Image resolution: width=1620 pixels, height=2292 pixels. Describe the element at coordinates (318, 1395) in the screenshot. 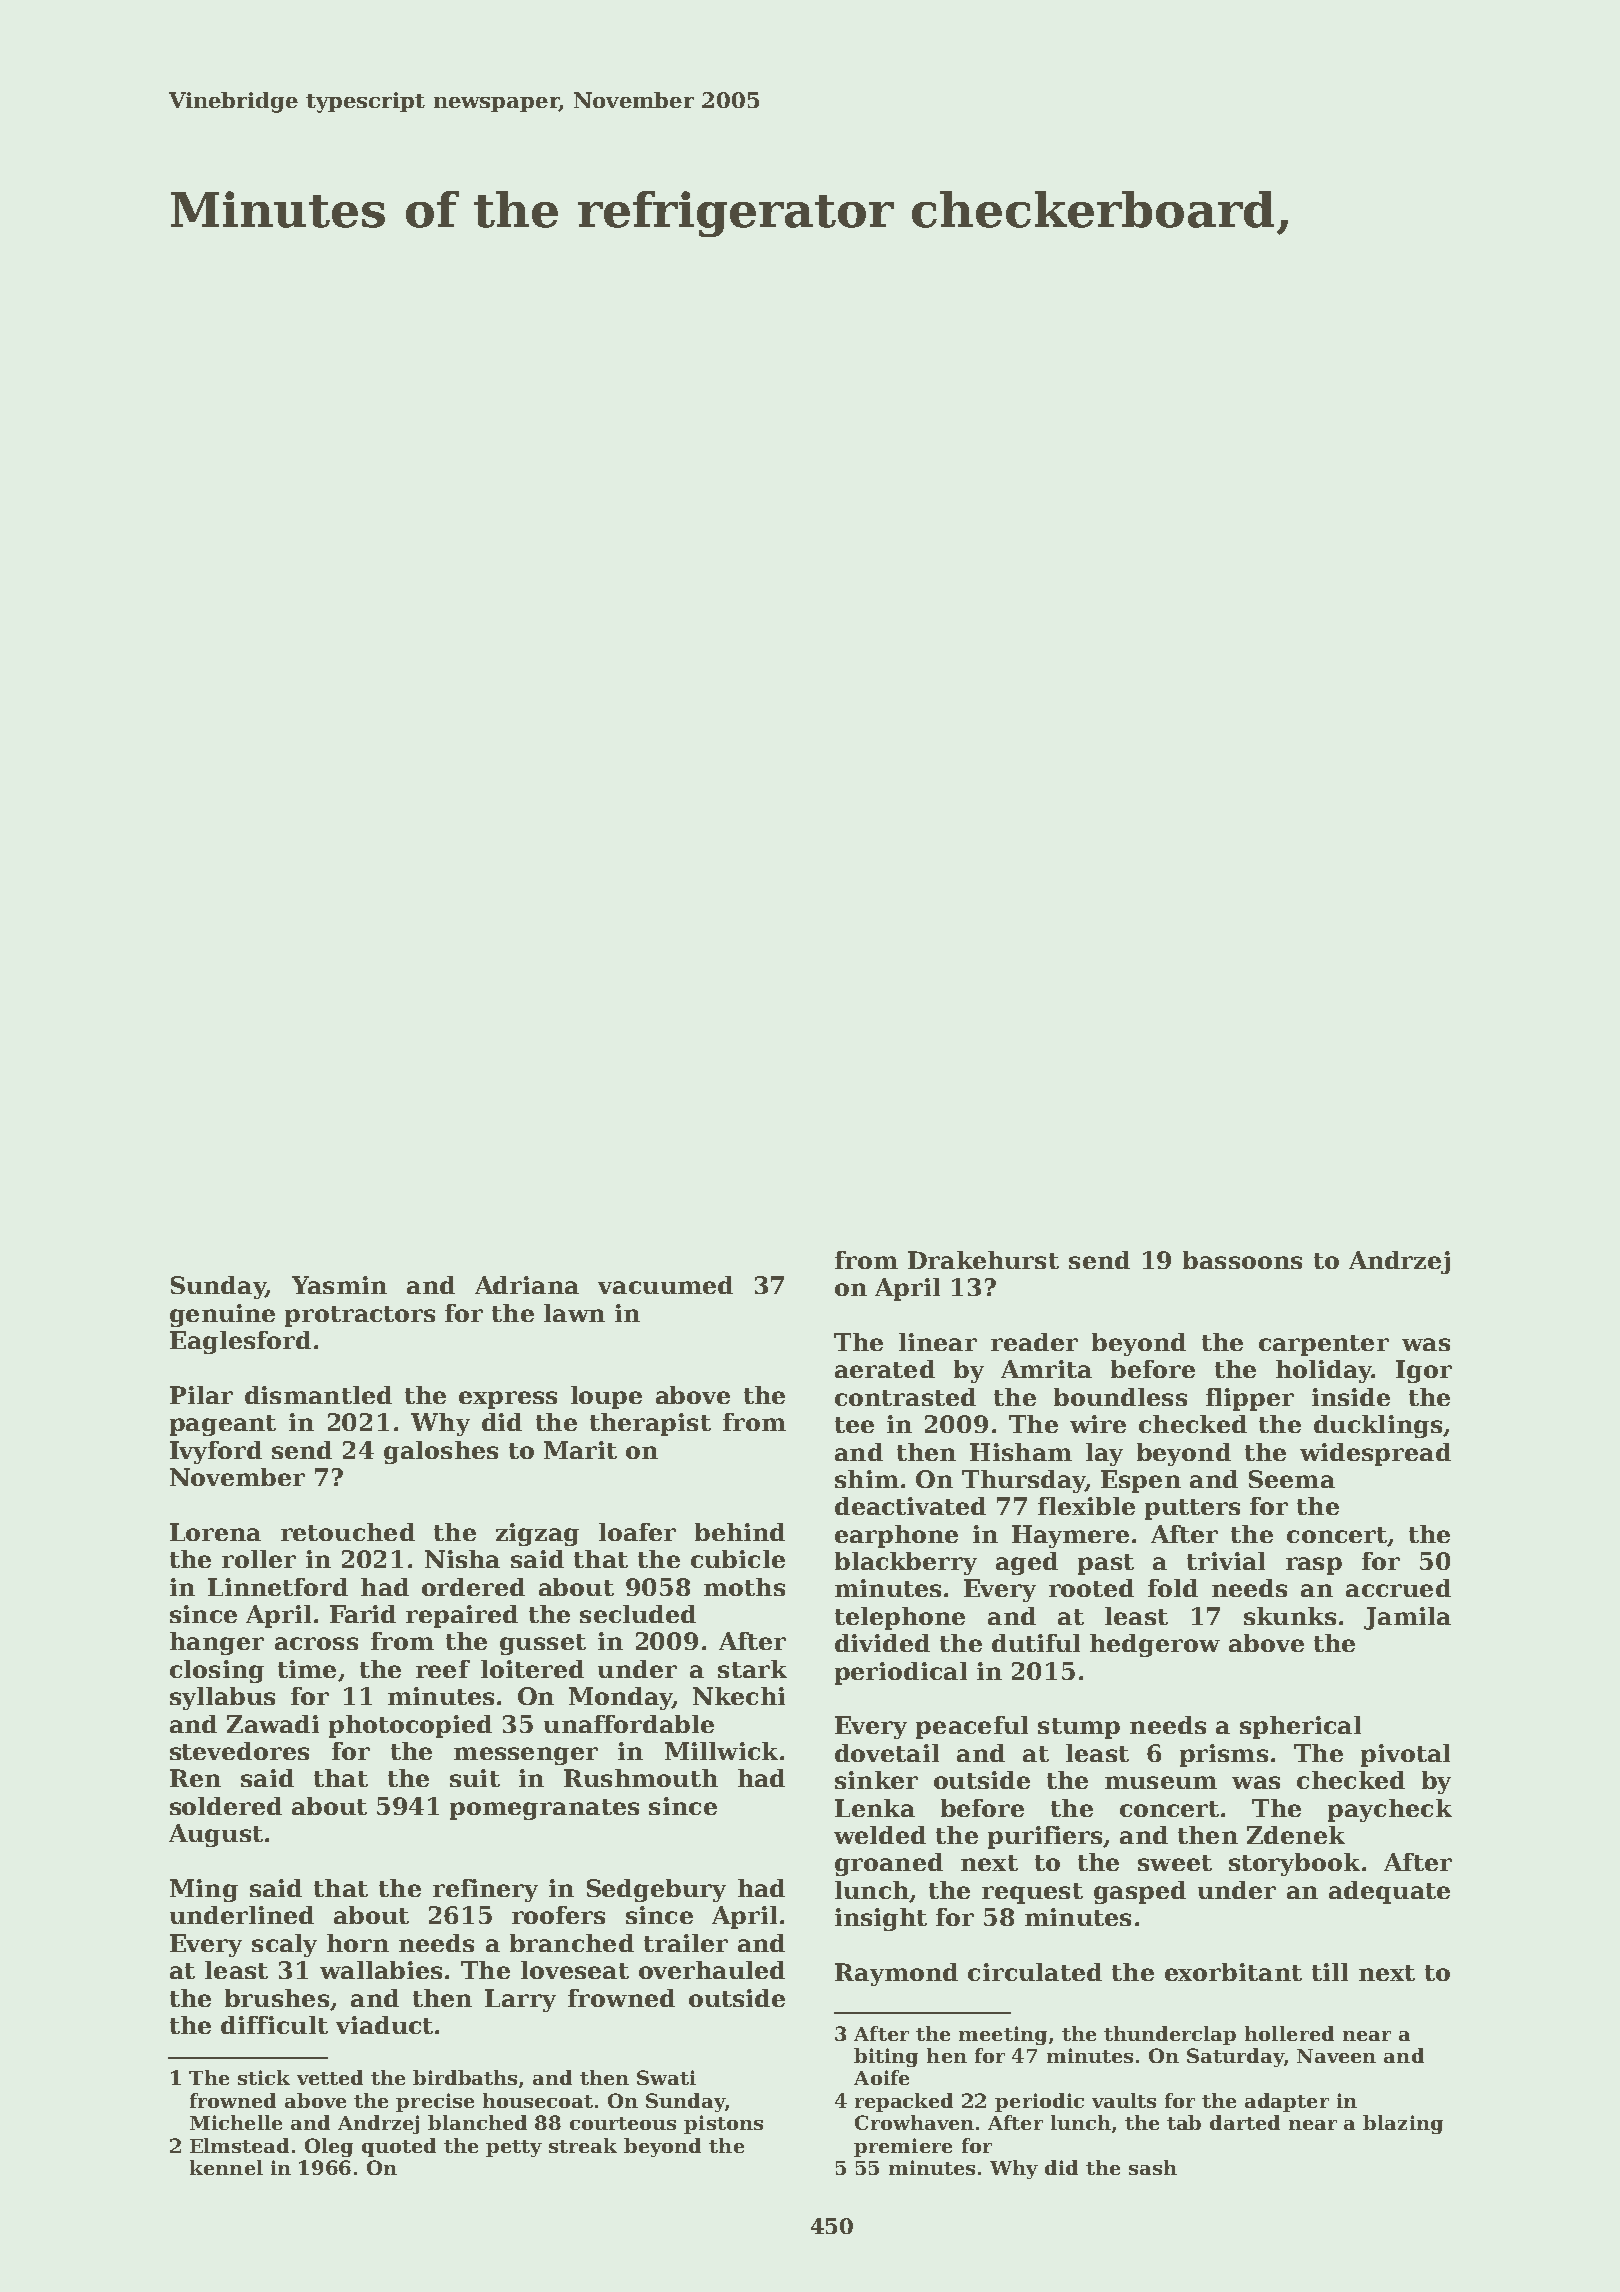

I see `dismantled` at that location.
